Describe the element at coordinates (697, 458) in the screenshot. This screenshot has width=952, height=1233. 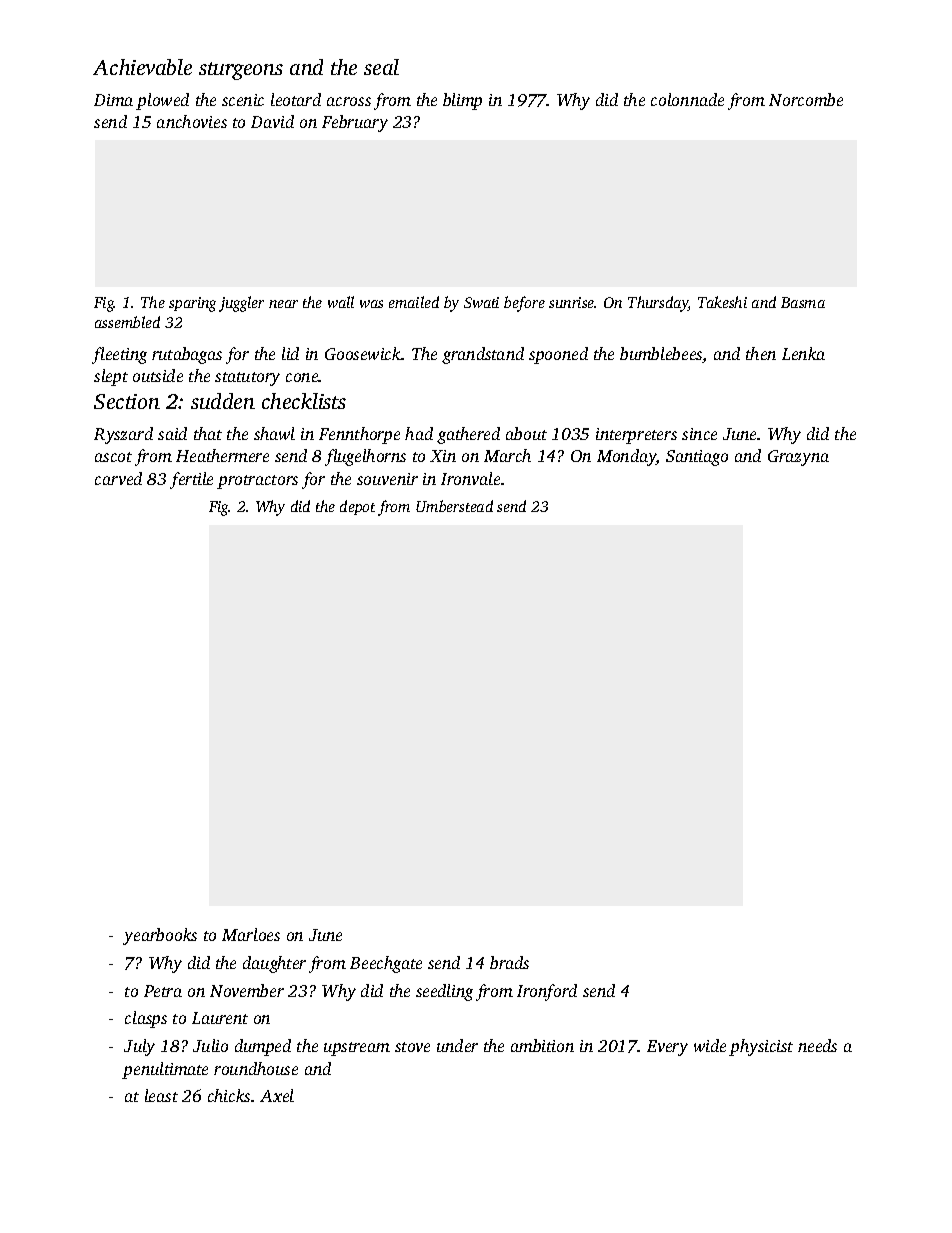
I see `Santiago` at that location.
